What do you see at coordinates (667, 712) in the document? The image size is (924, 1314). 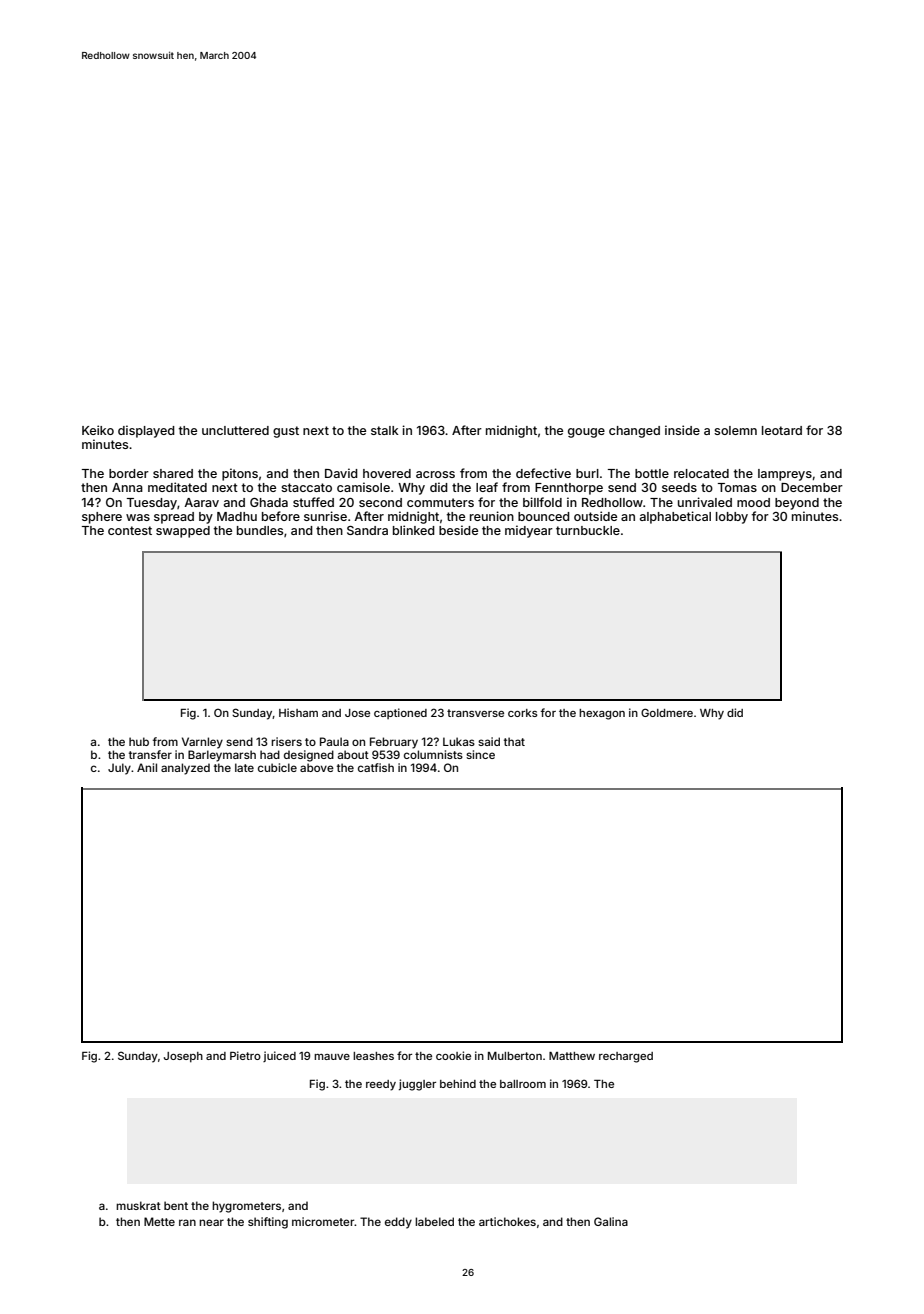 I see `Goldmere` at bounding box center [667, 712].
